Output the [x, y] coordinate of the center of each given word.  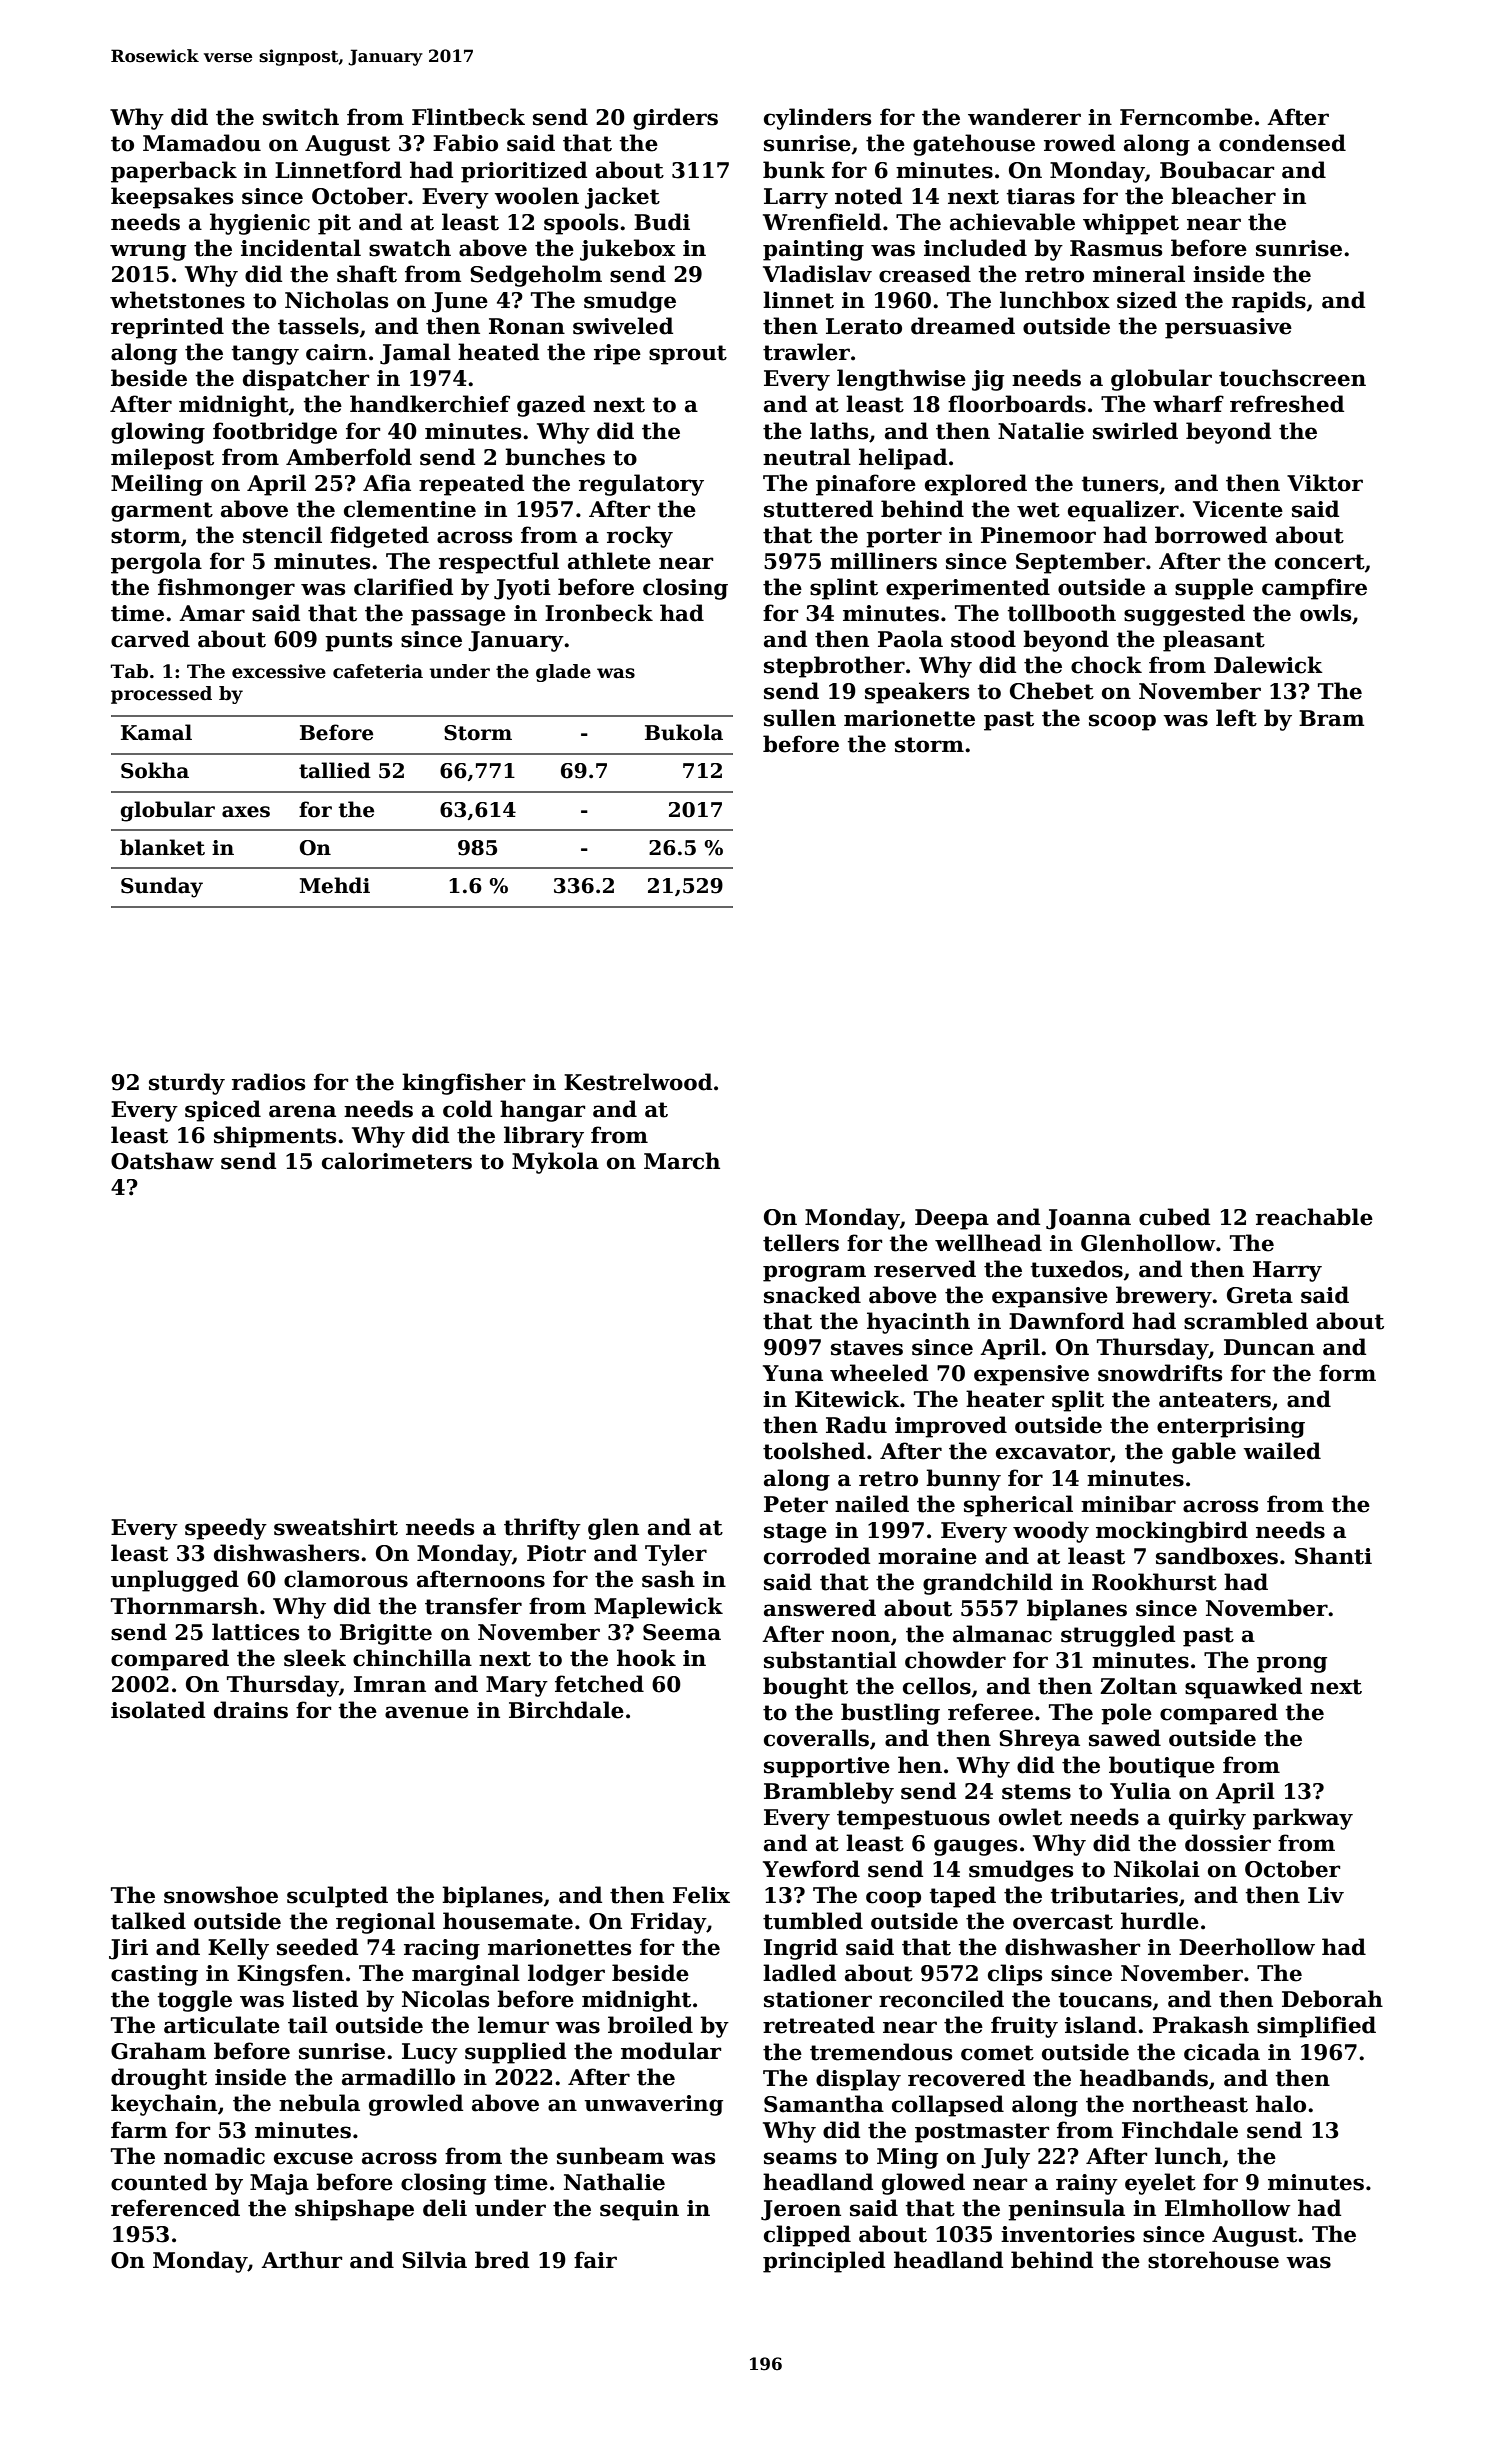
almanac [1002, 1634]
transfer [473, 1606]
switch [301, 117]
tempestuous [913, 1820]
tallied [335, 770]
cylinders [817, 119]
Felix [701, 1895]
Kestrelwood [638, 1082]
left [1236, 718]
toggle [195, 2001]
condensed [1282, 143]
